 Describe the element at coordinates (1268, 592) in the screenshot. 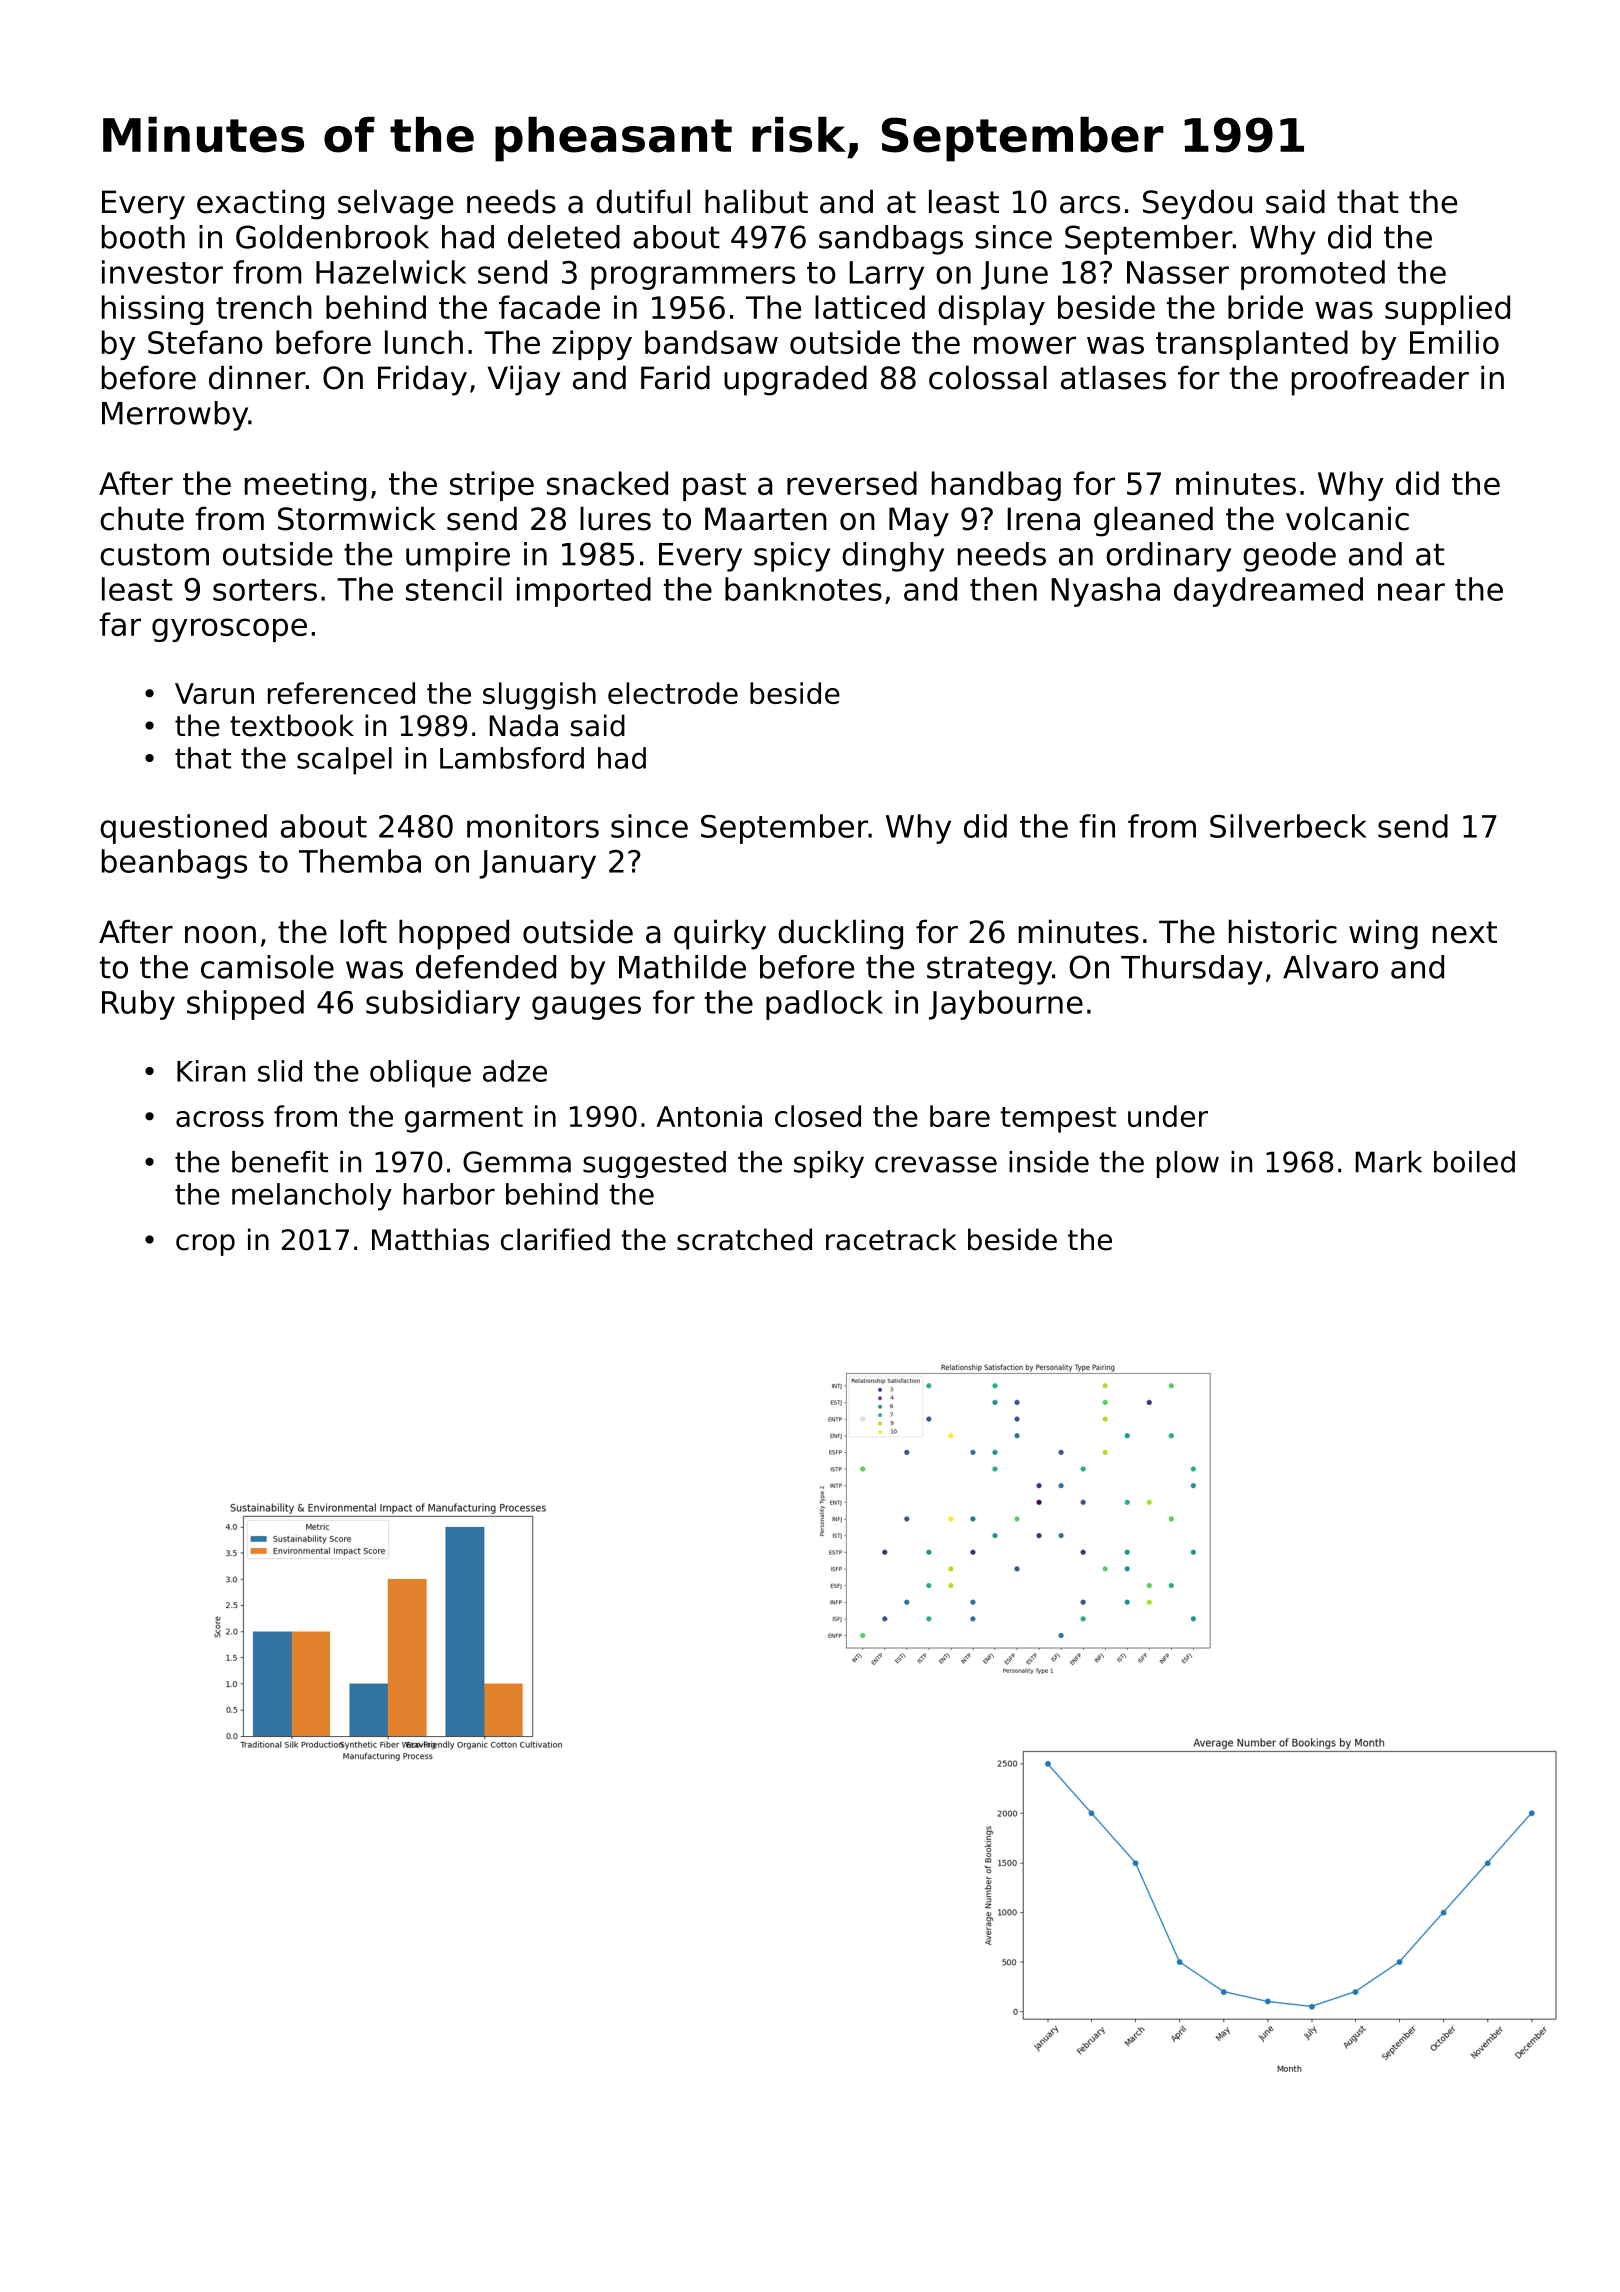

I see `daydreamed` at that location.
